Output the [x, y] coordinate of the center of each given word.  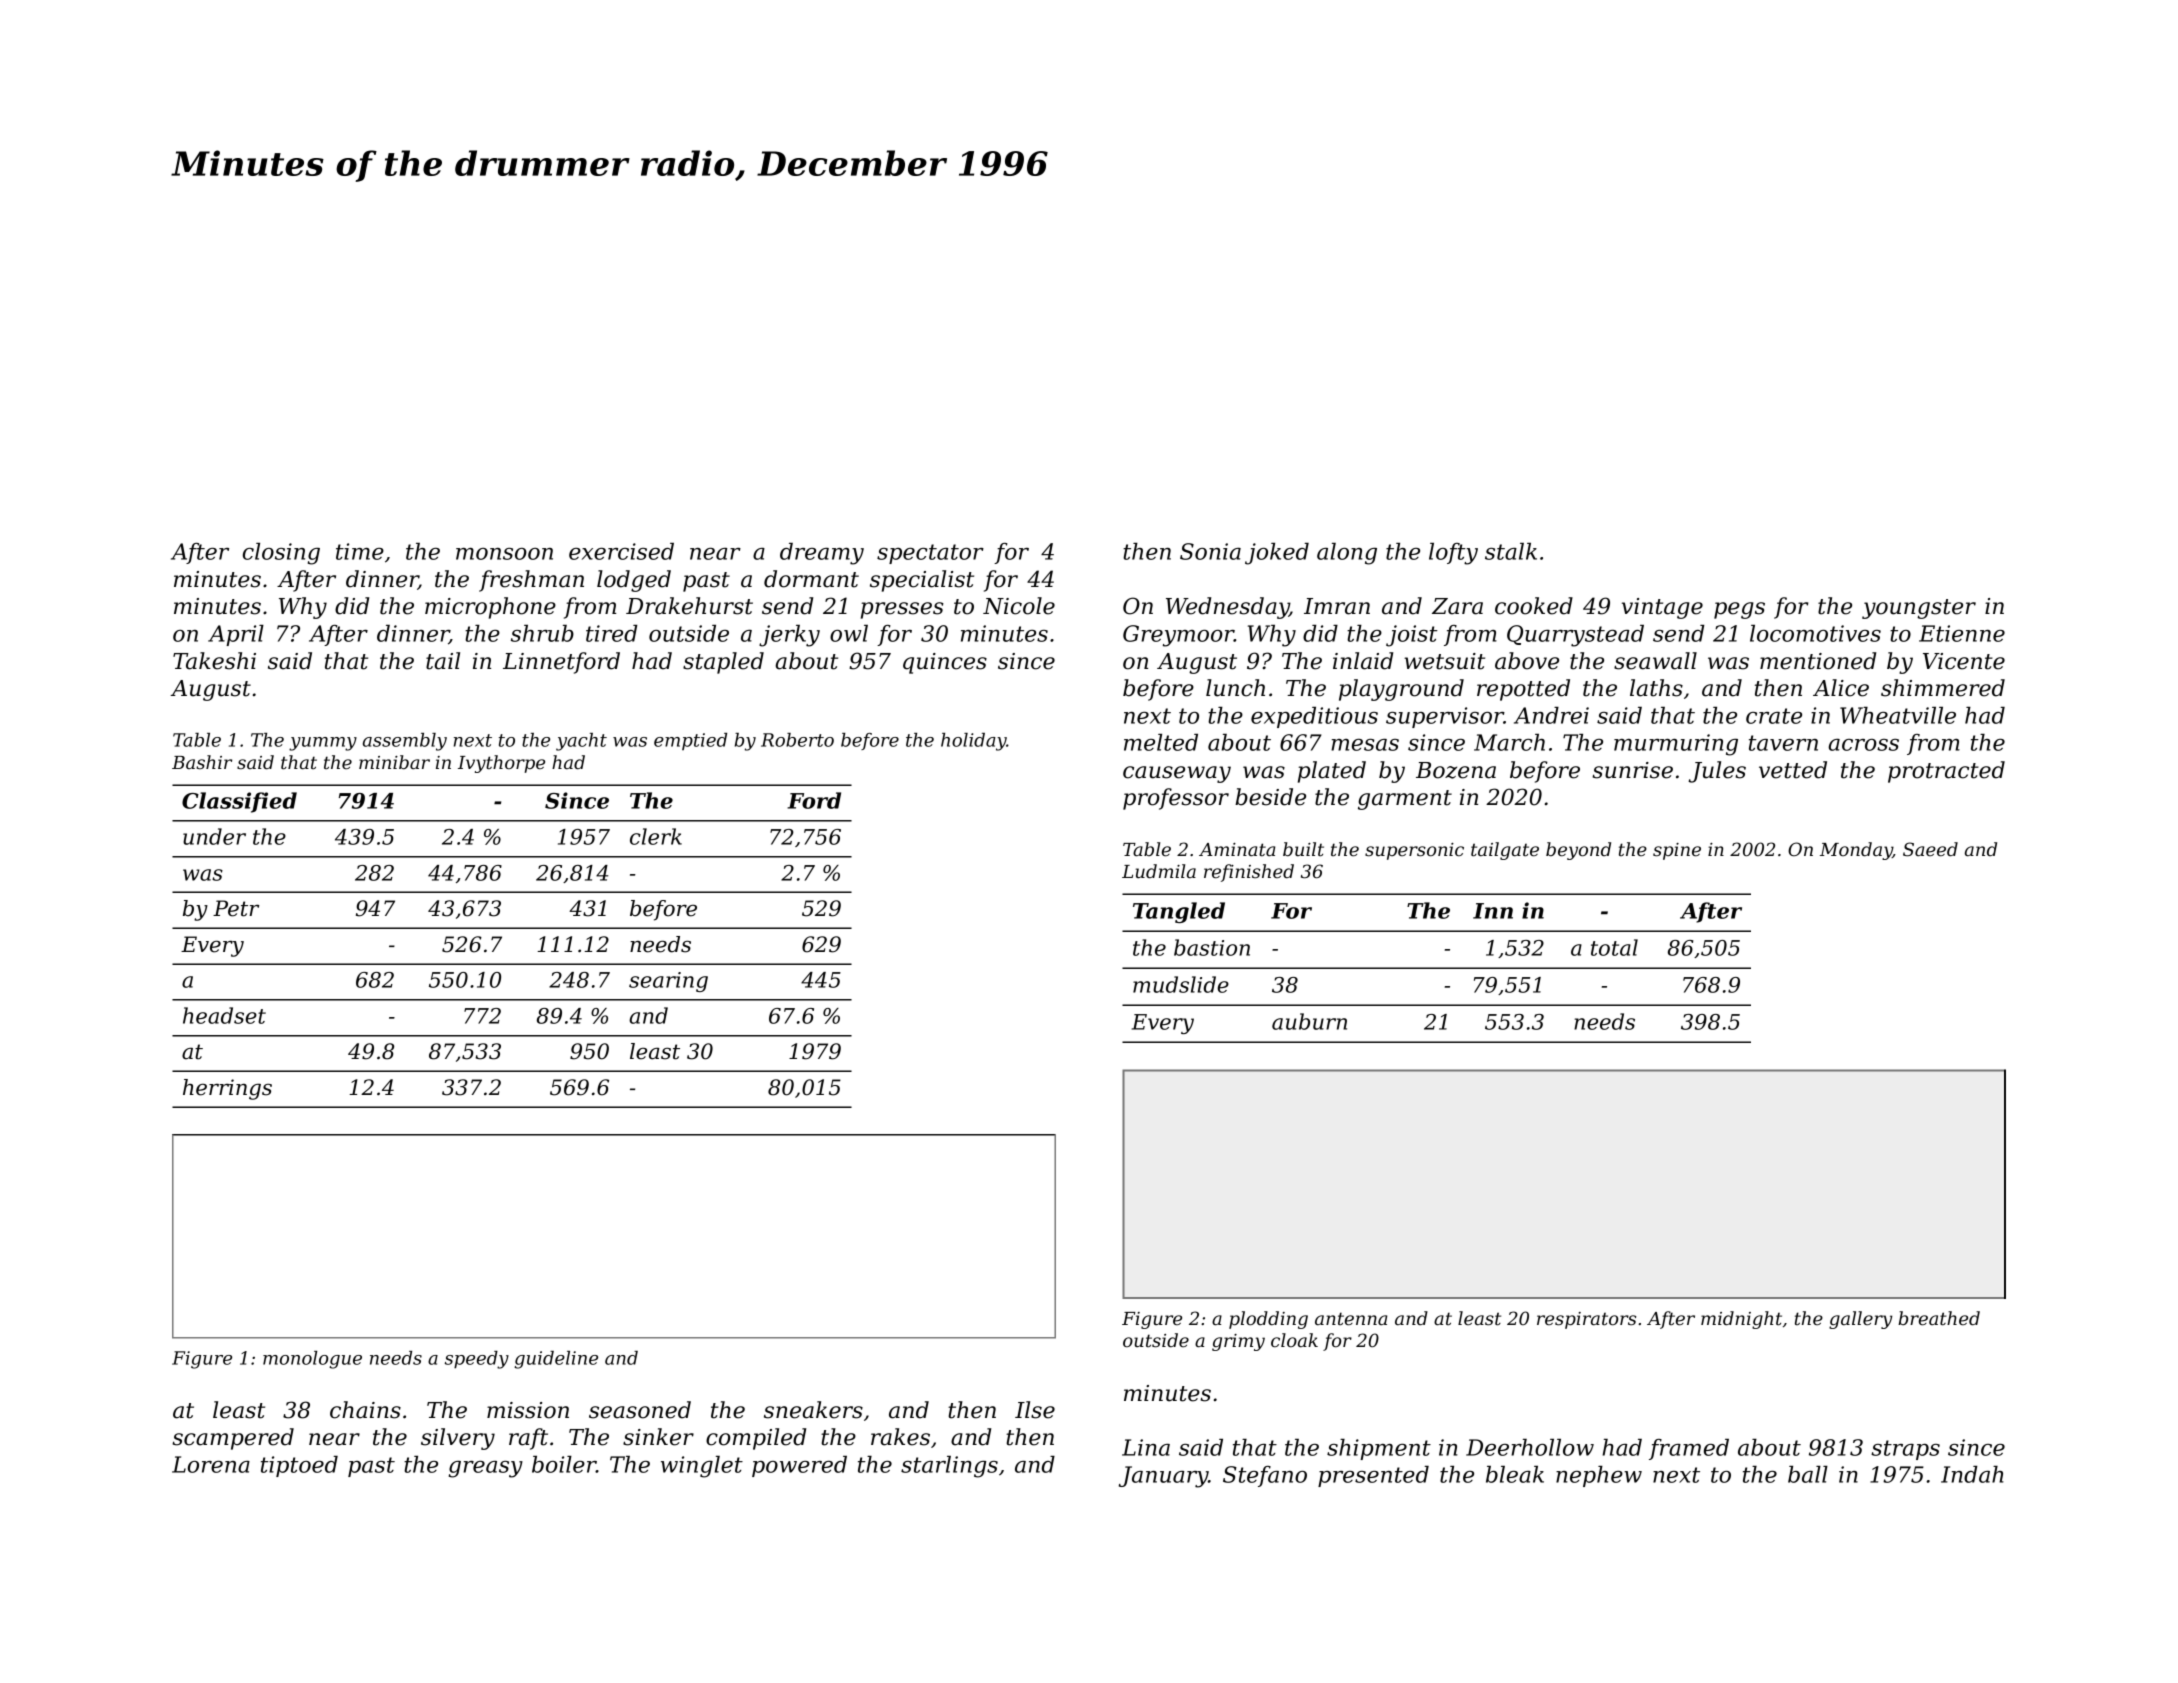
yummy [323, 744]
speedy [477, 1360]
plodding [1268, 1320]
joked [1277, 554]
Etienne [1962, 633]
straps [1905, 1450]
